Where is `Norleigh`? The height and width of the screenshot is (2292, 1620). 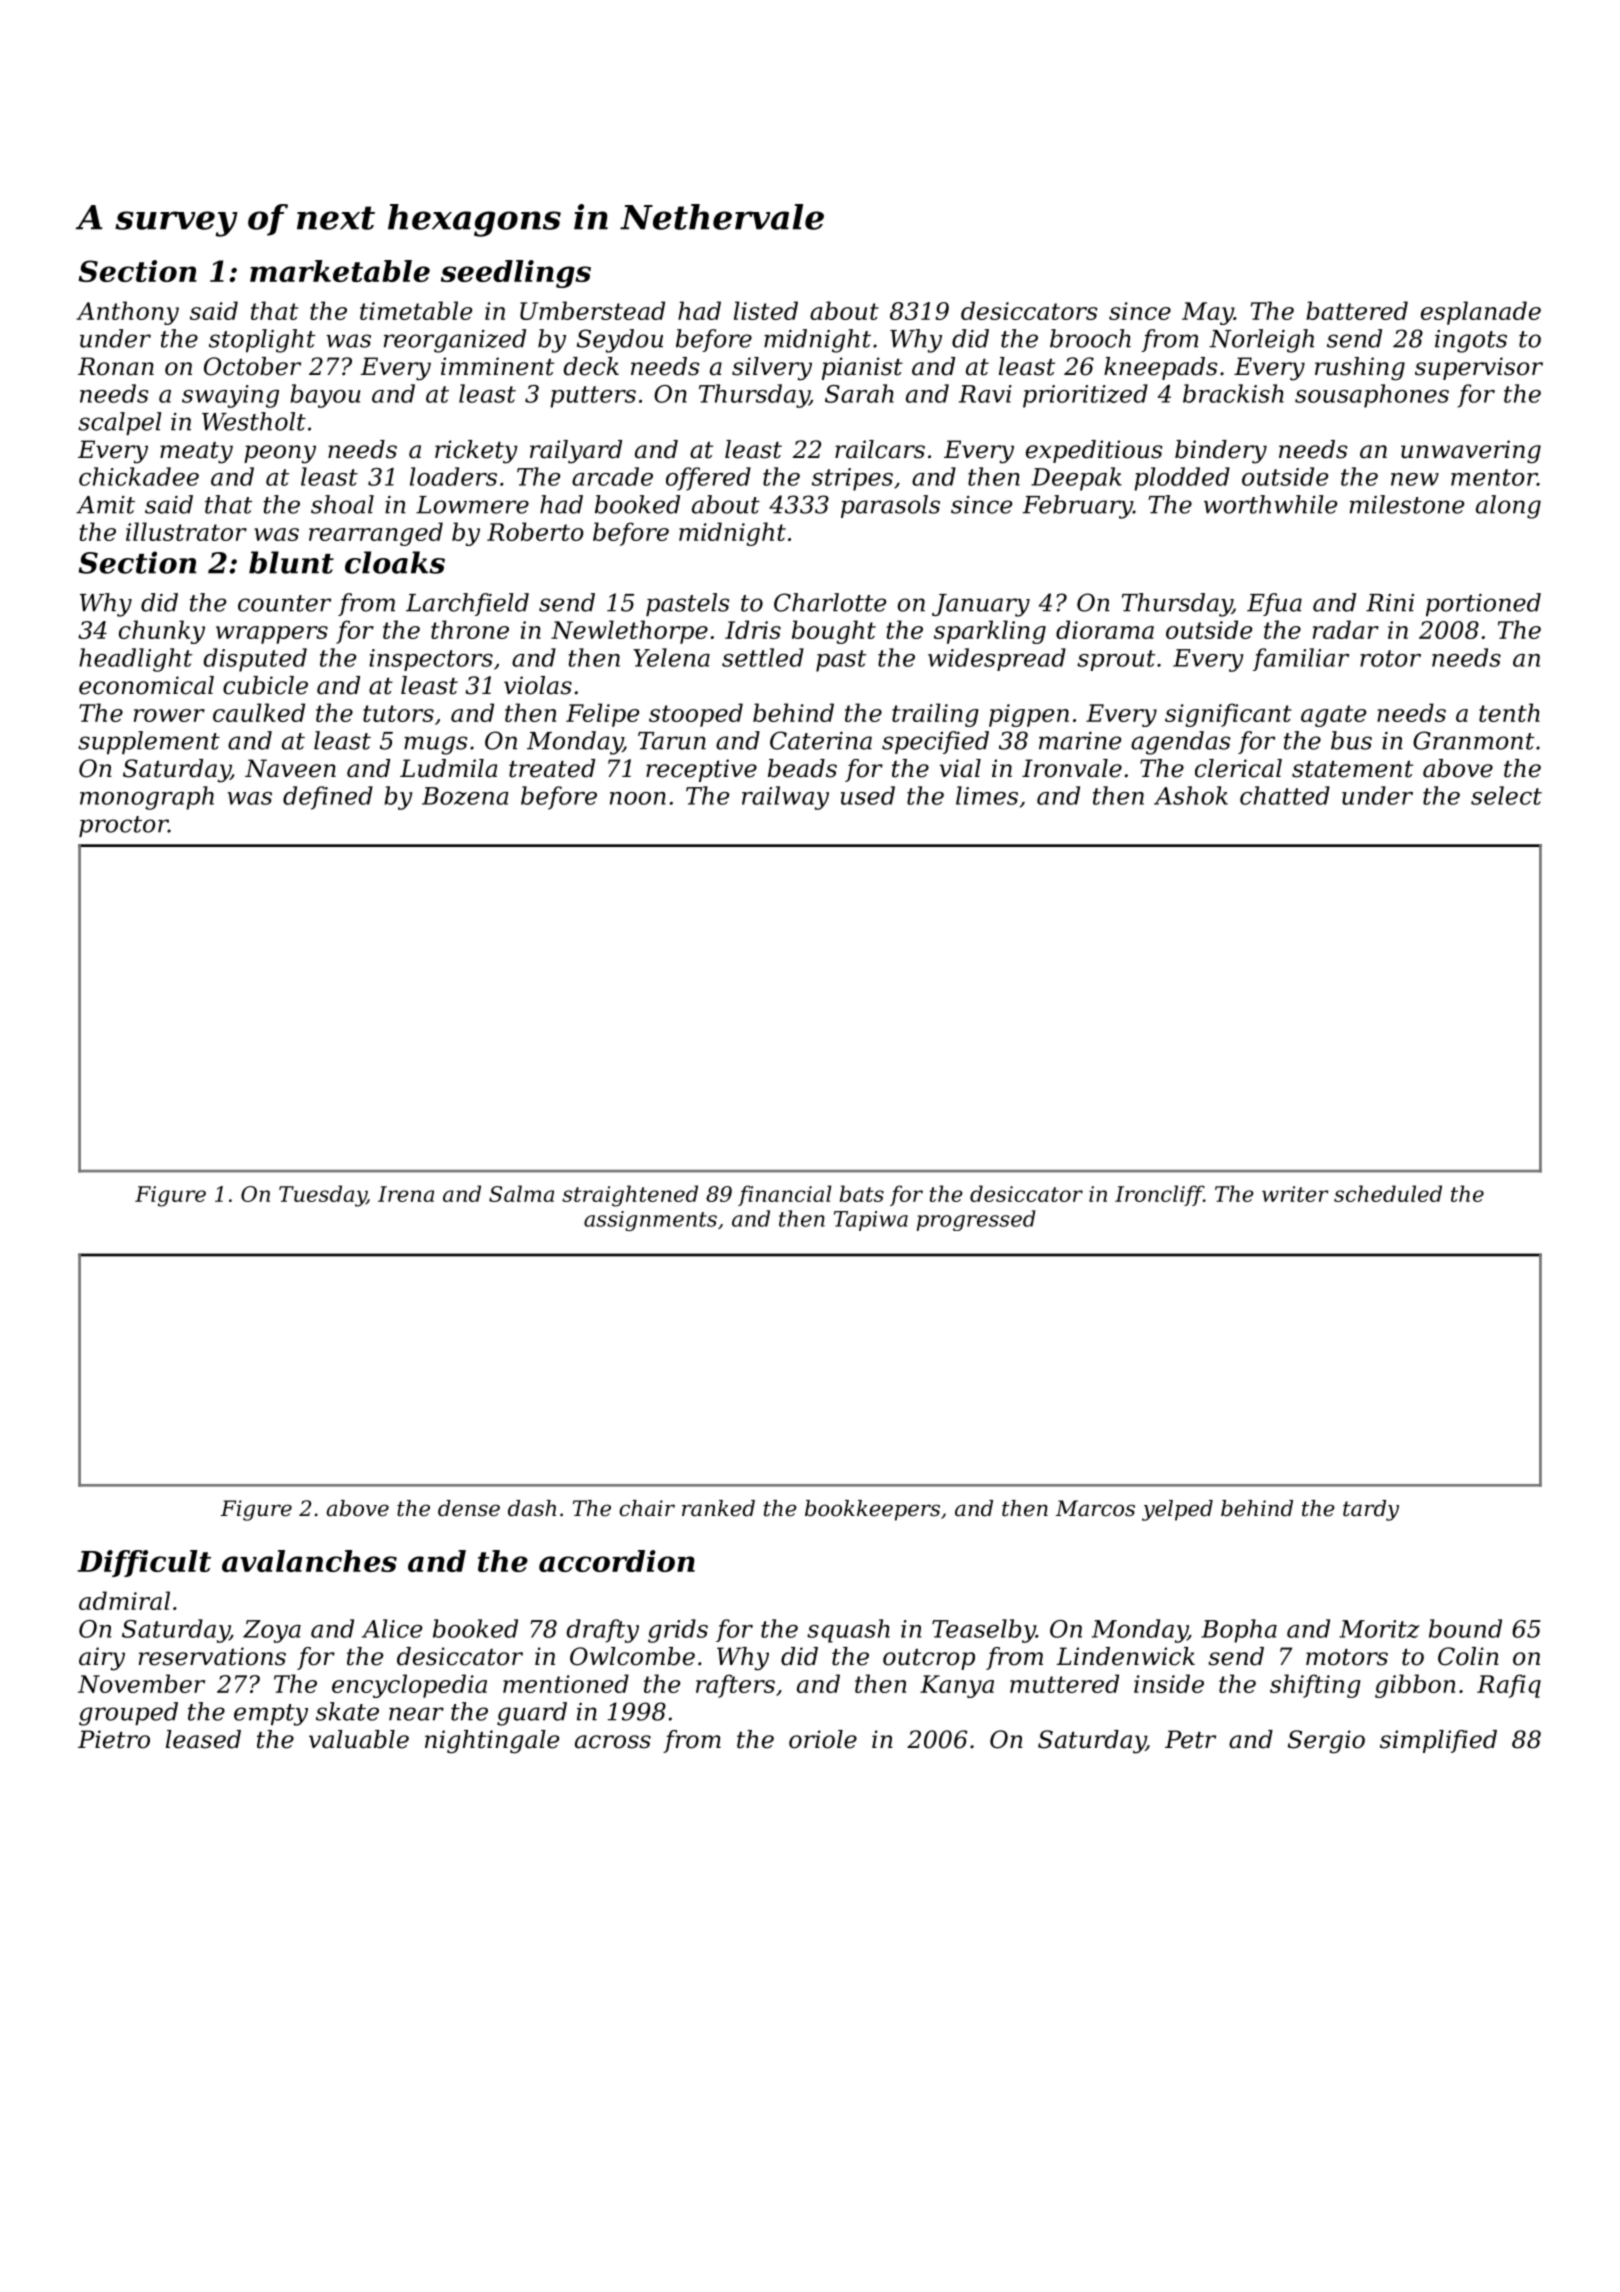 Norleigh is located at coordinates (1261, 341).
